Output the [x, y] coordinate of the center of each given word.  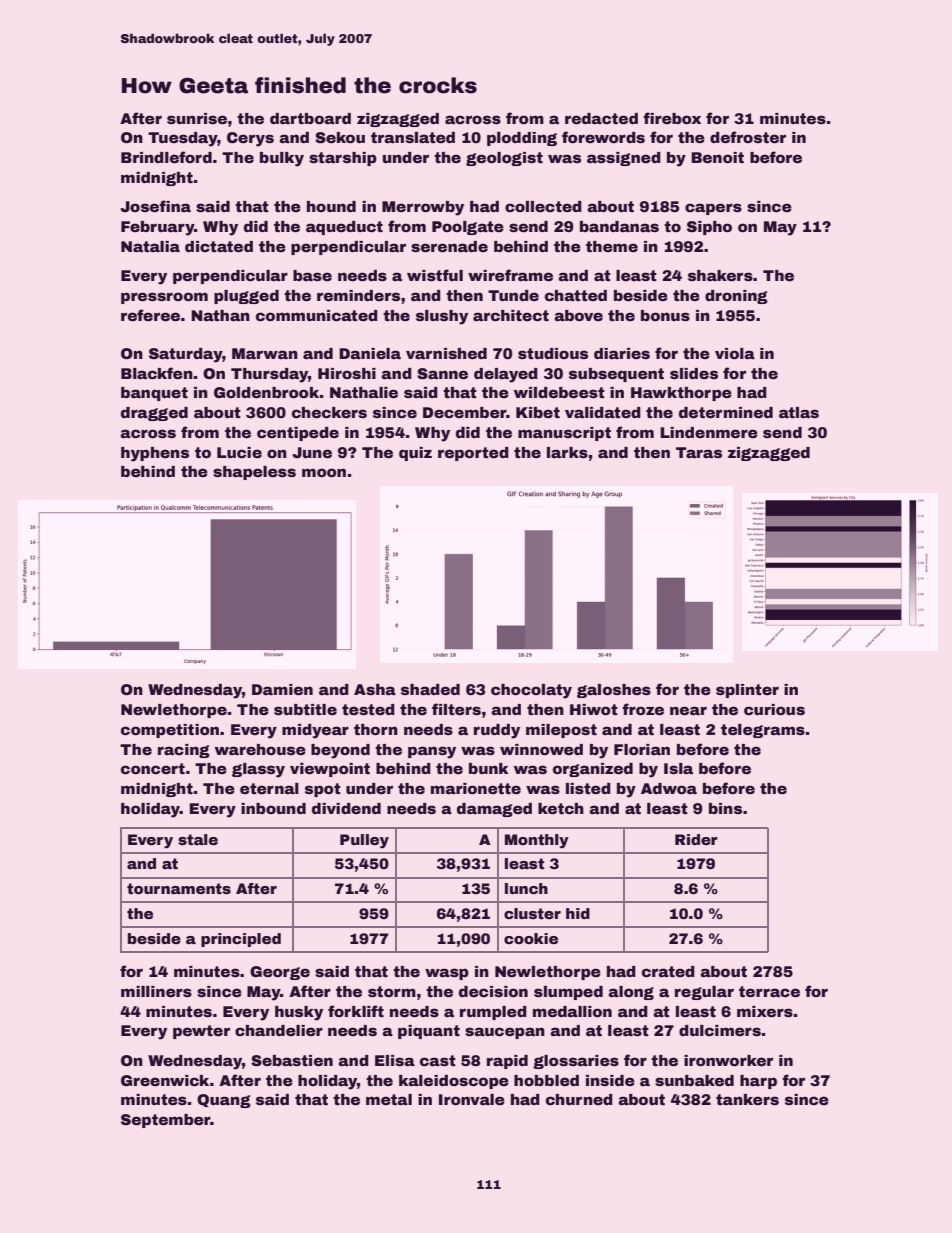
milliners [156, 991]
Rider [696, 839]
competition [170, 731]
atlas [799, 412]
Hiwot [594, 709]
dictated [219, 247]
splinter [747, 691]
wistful [435, 275]
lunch [526, 888]
